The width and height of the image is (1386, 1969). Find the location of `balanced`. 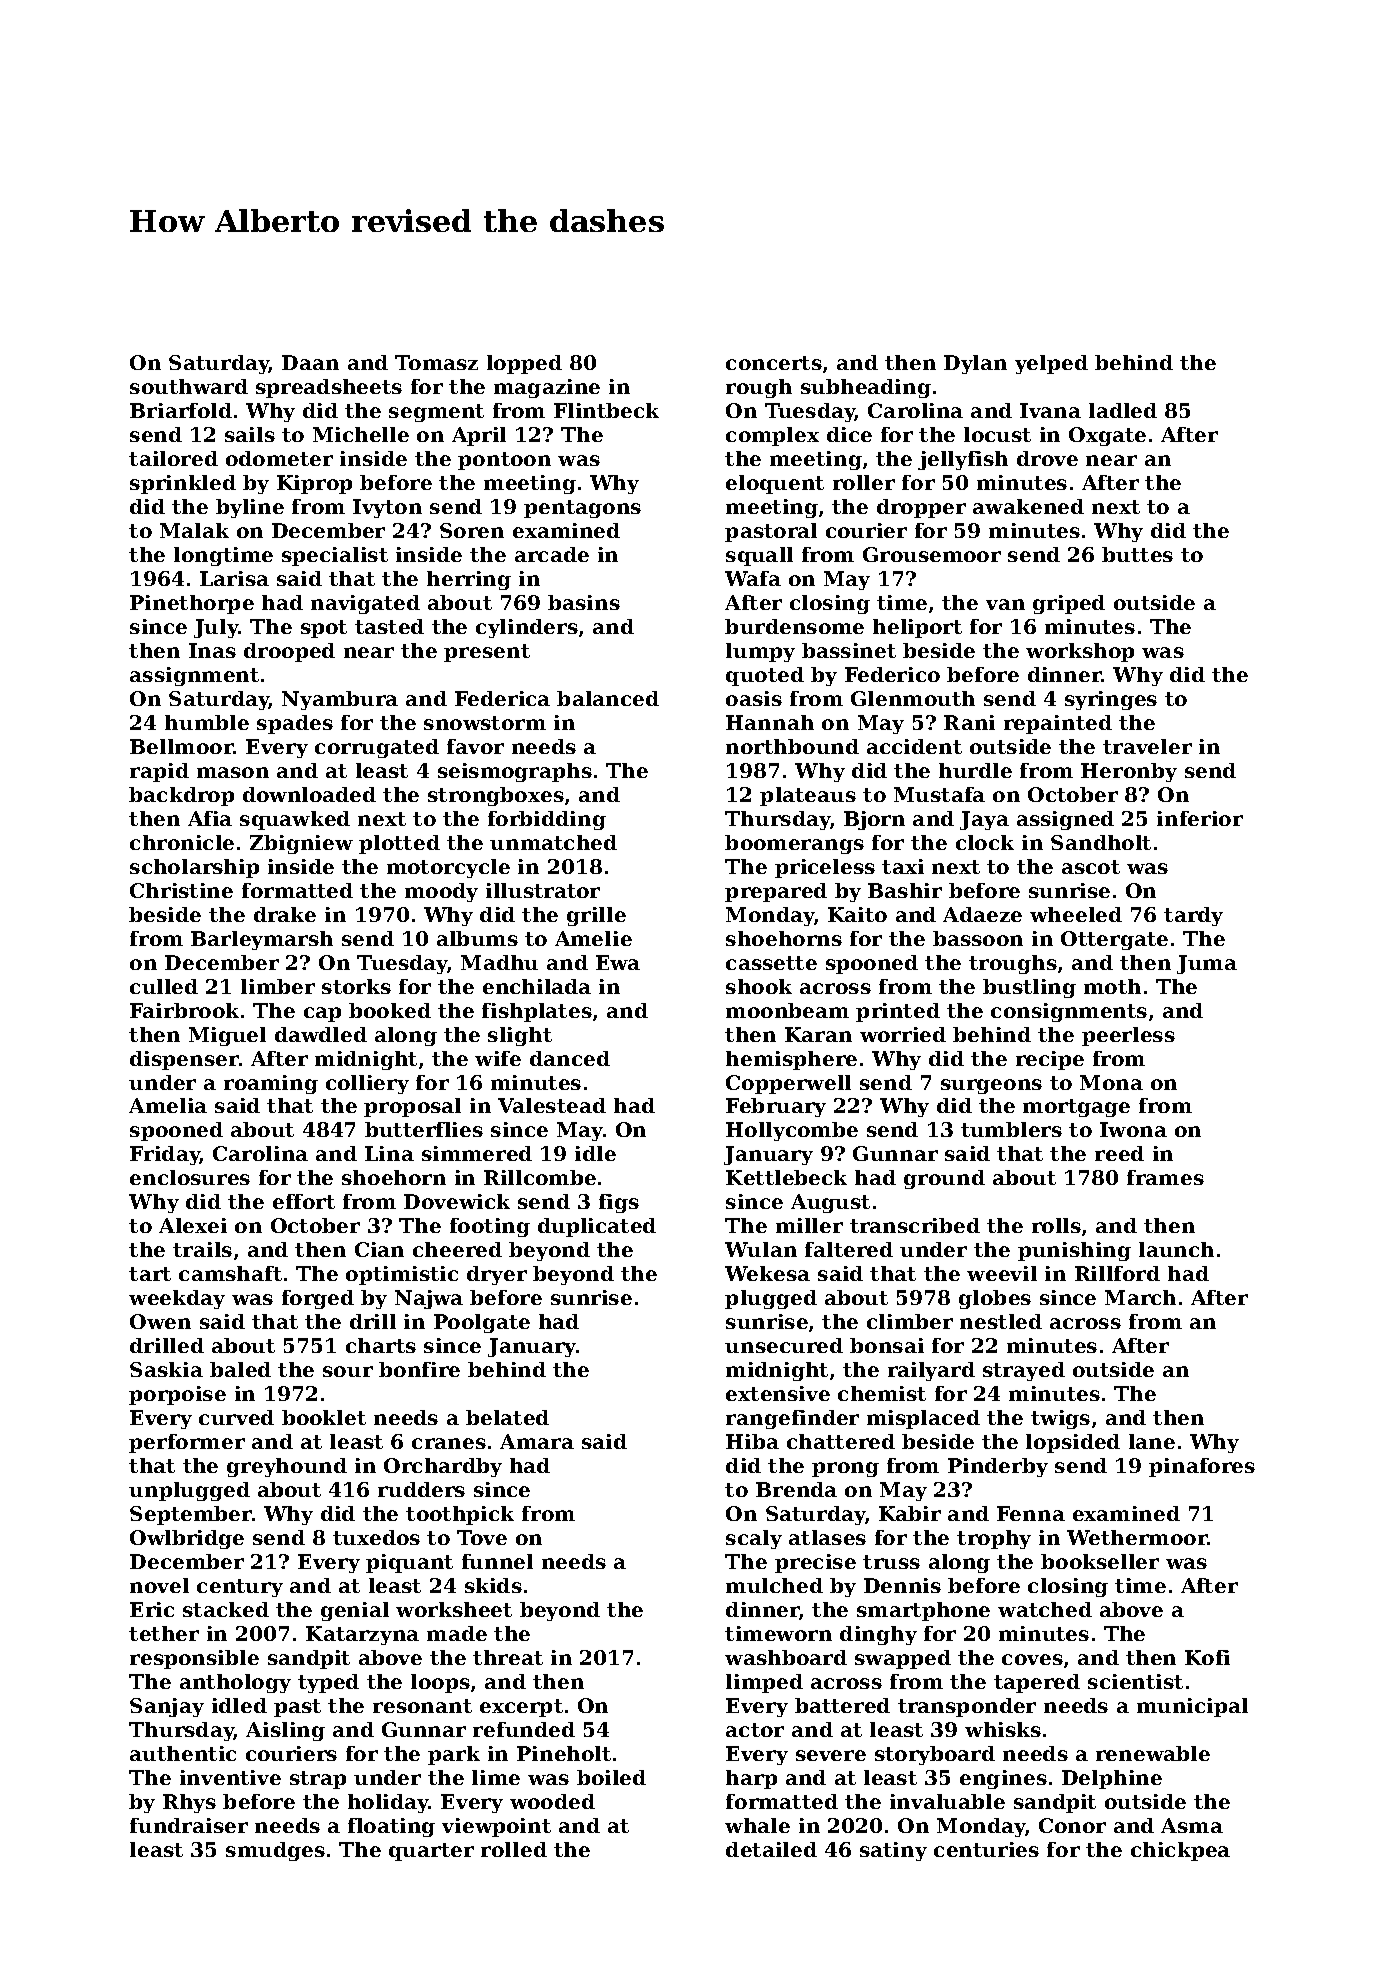

balanced is located at coordinates (608, 698).
